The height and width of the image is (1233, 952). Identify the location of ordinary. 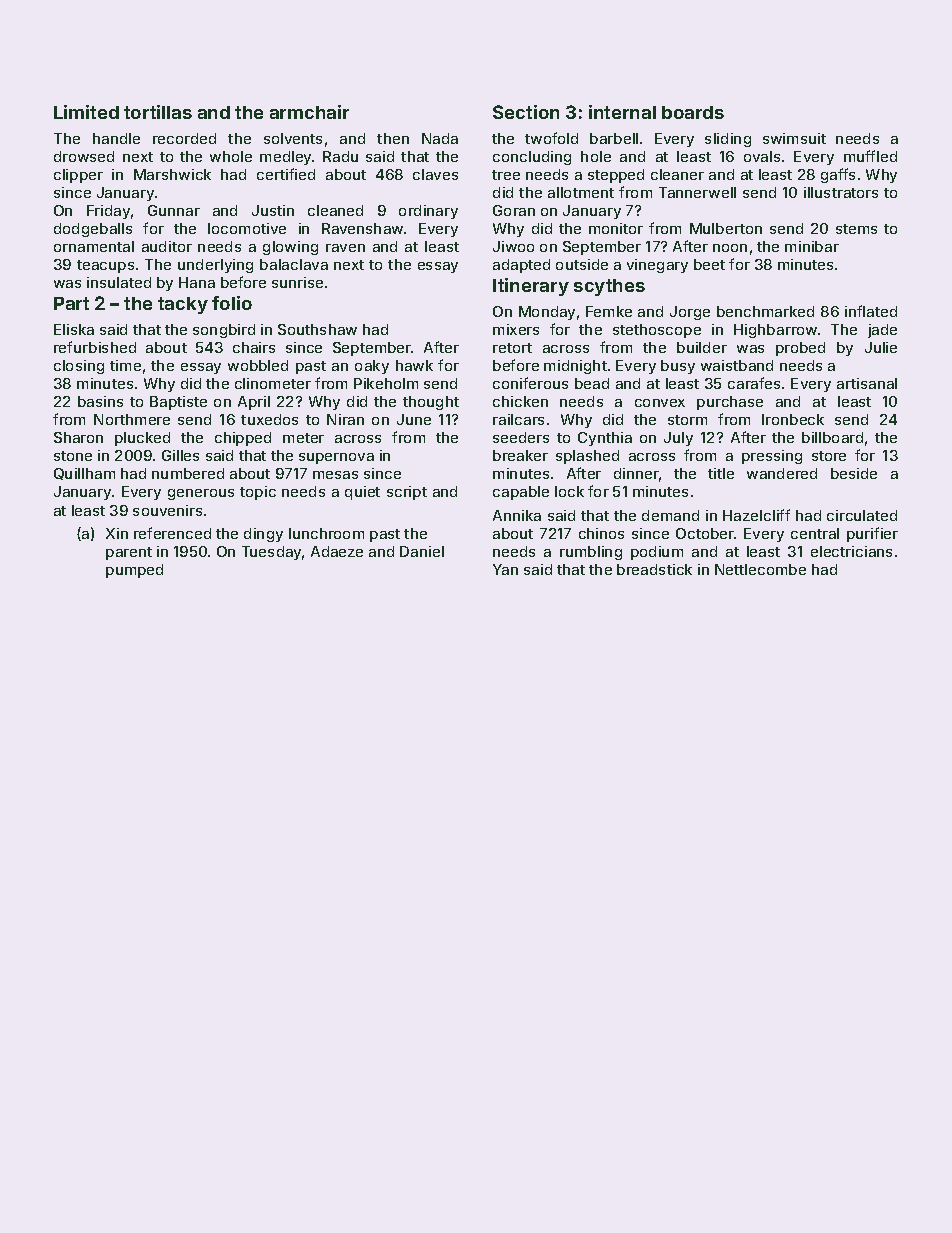
(428, 212).
